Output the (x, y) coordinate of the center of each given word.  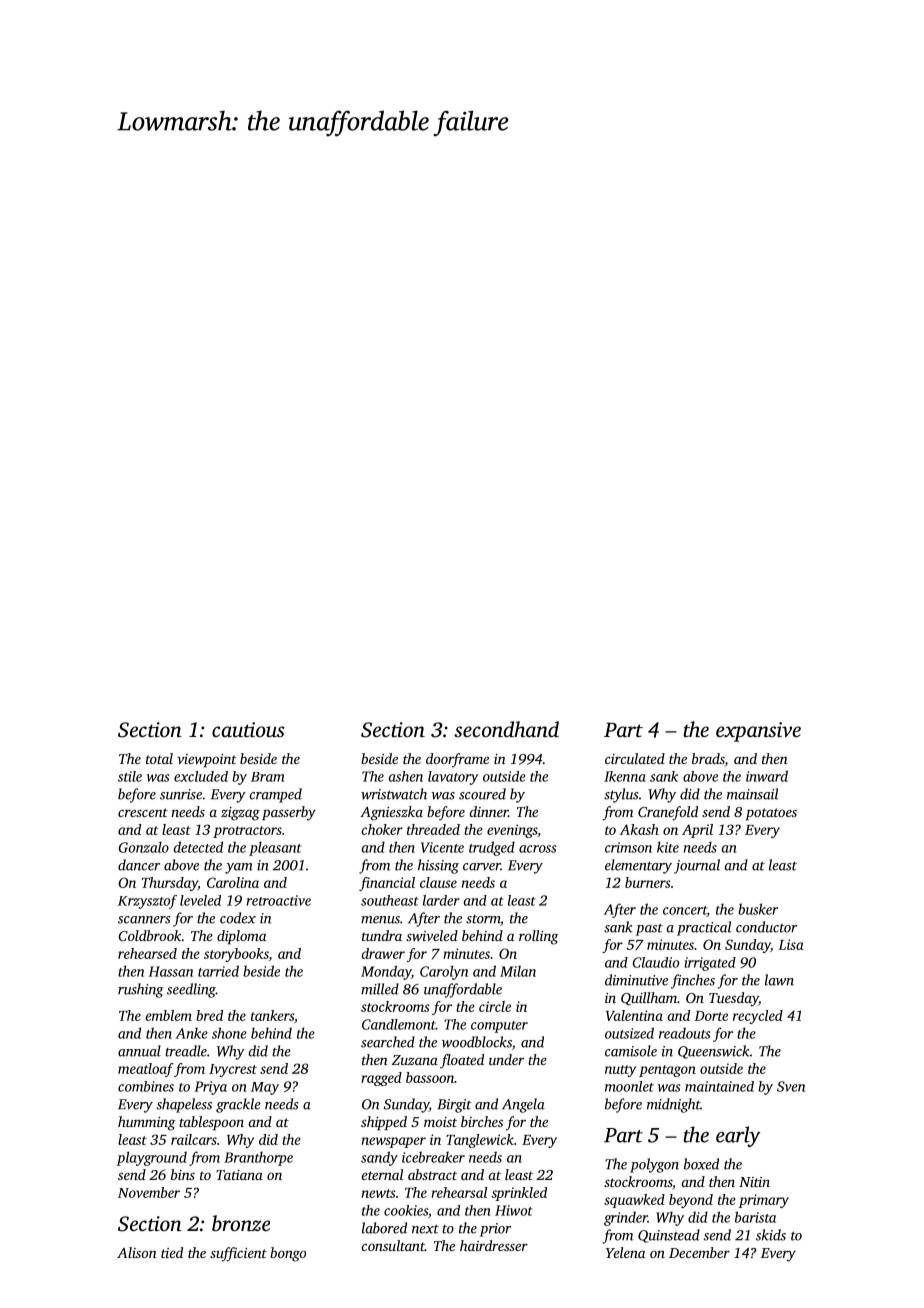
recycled (758, 1017)
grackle (238, 1105)
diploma (241, 937)
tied (172, 1252)
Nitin (754, 1182)
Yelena (625, 1252)
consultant (393, 1245)
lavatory (453, 778)
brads (708, 758)
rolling (539, 937)
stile (130, 776)
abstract (432, 1174)
